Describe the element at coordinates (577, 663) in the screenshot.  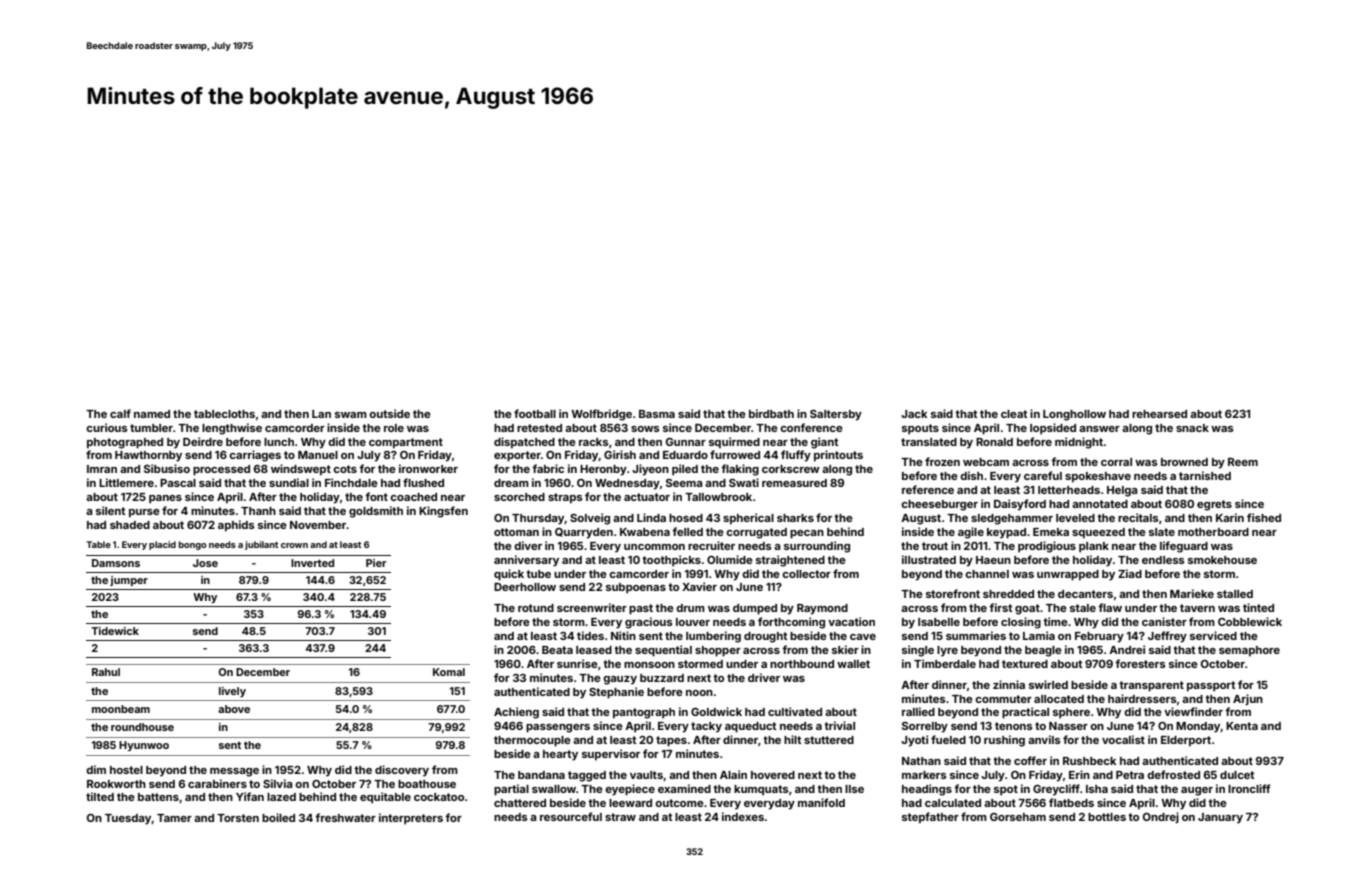
I see `sunrise` at that location.
